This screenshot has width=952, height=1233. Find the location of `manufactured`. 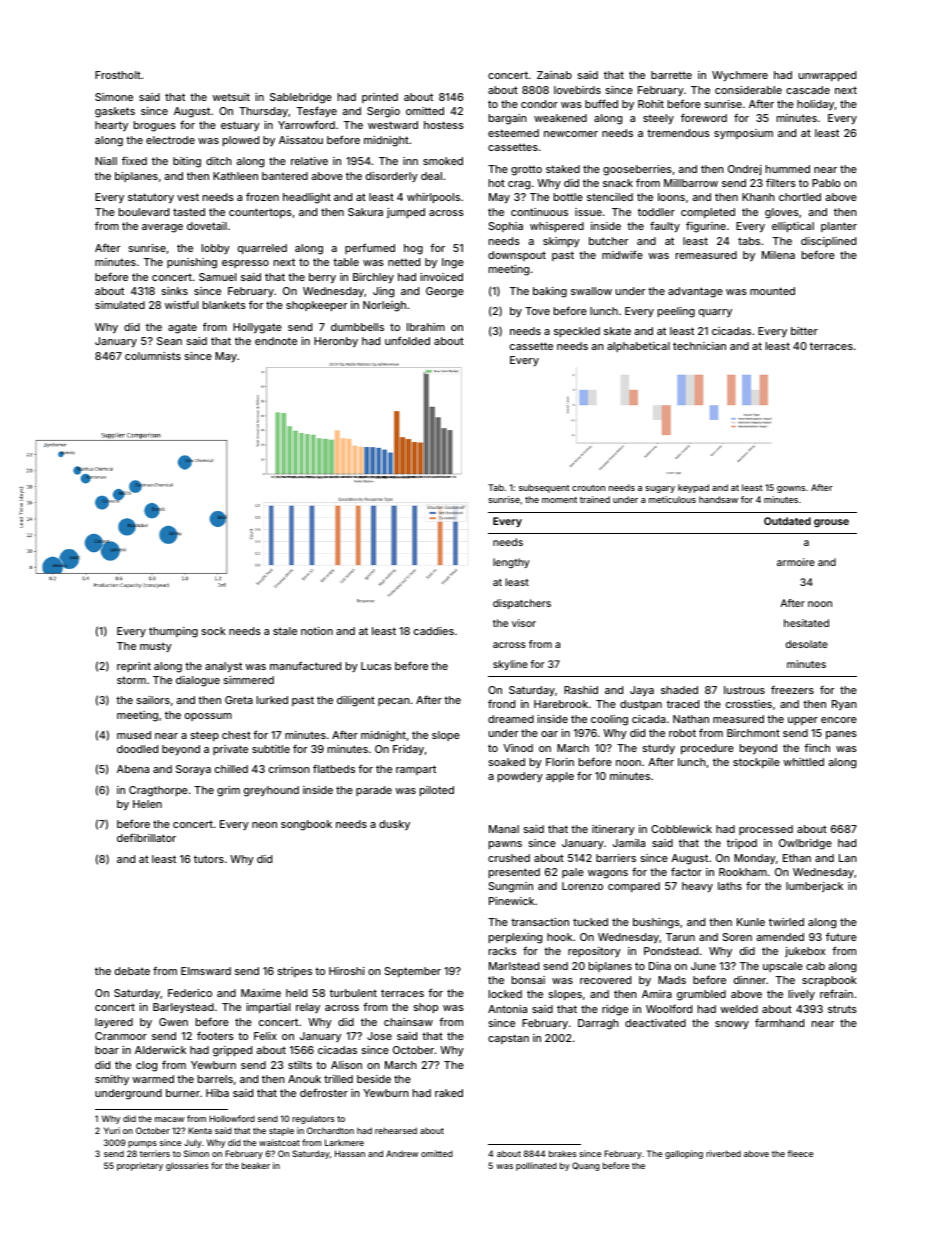

manufactured is located at coordinates (305, 665).
